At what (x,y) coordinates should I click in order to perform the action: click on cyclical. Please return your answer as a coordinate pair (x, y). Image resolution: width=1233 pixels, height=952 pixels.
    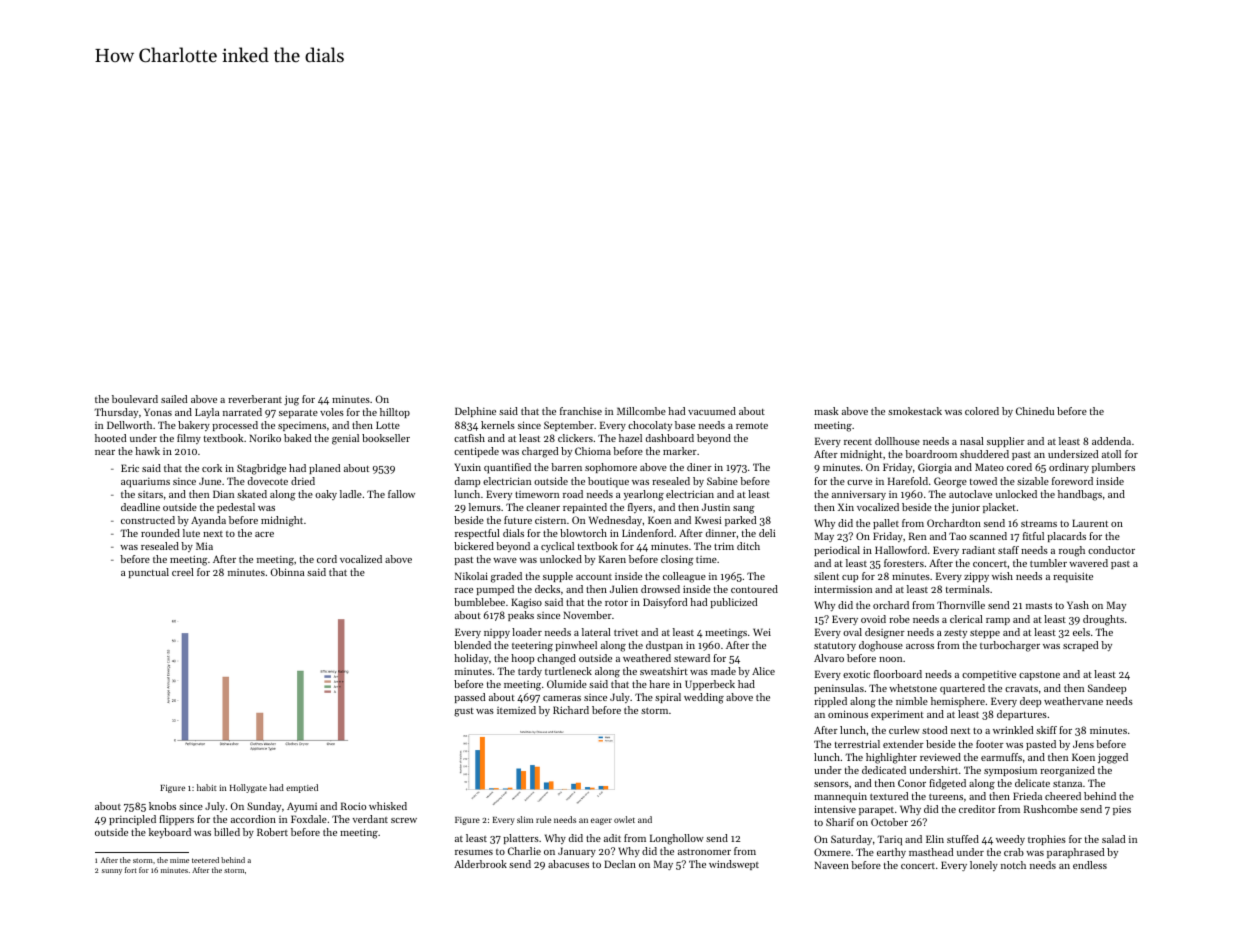
    Looking at the image, I should click on (557, 547).
